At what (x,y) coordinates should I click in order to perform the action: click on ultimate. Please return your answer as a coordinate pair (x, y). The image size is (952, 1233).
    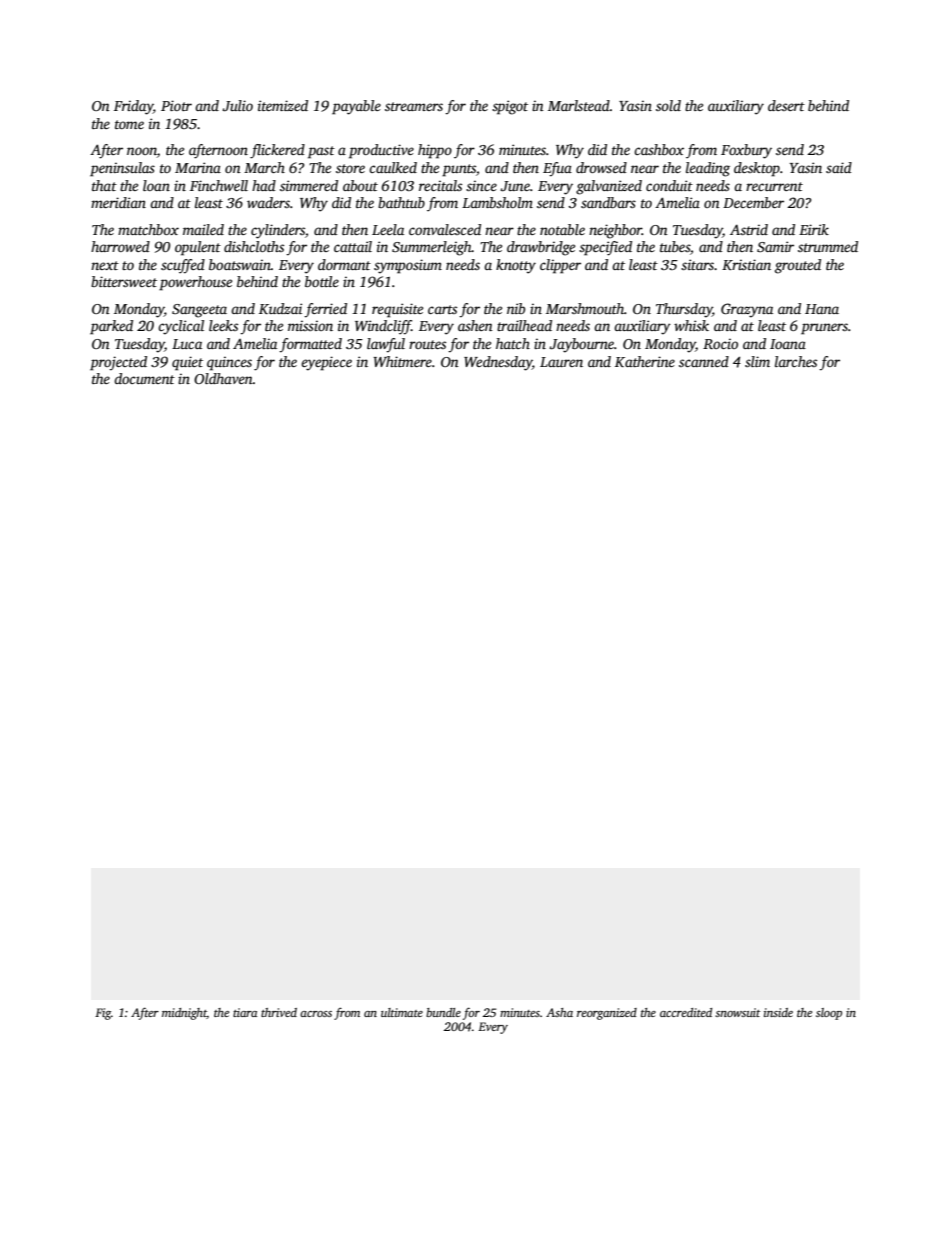
    Looking at the image, I should click on (402, 1012).
